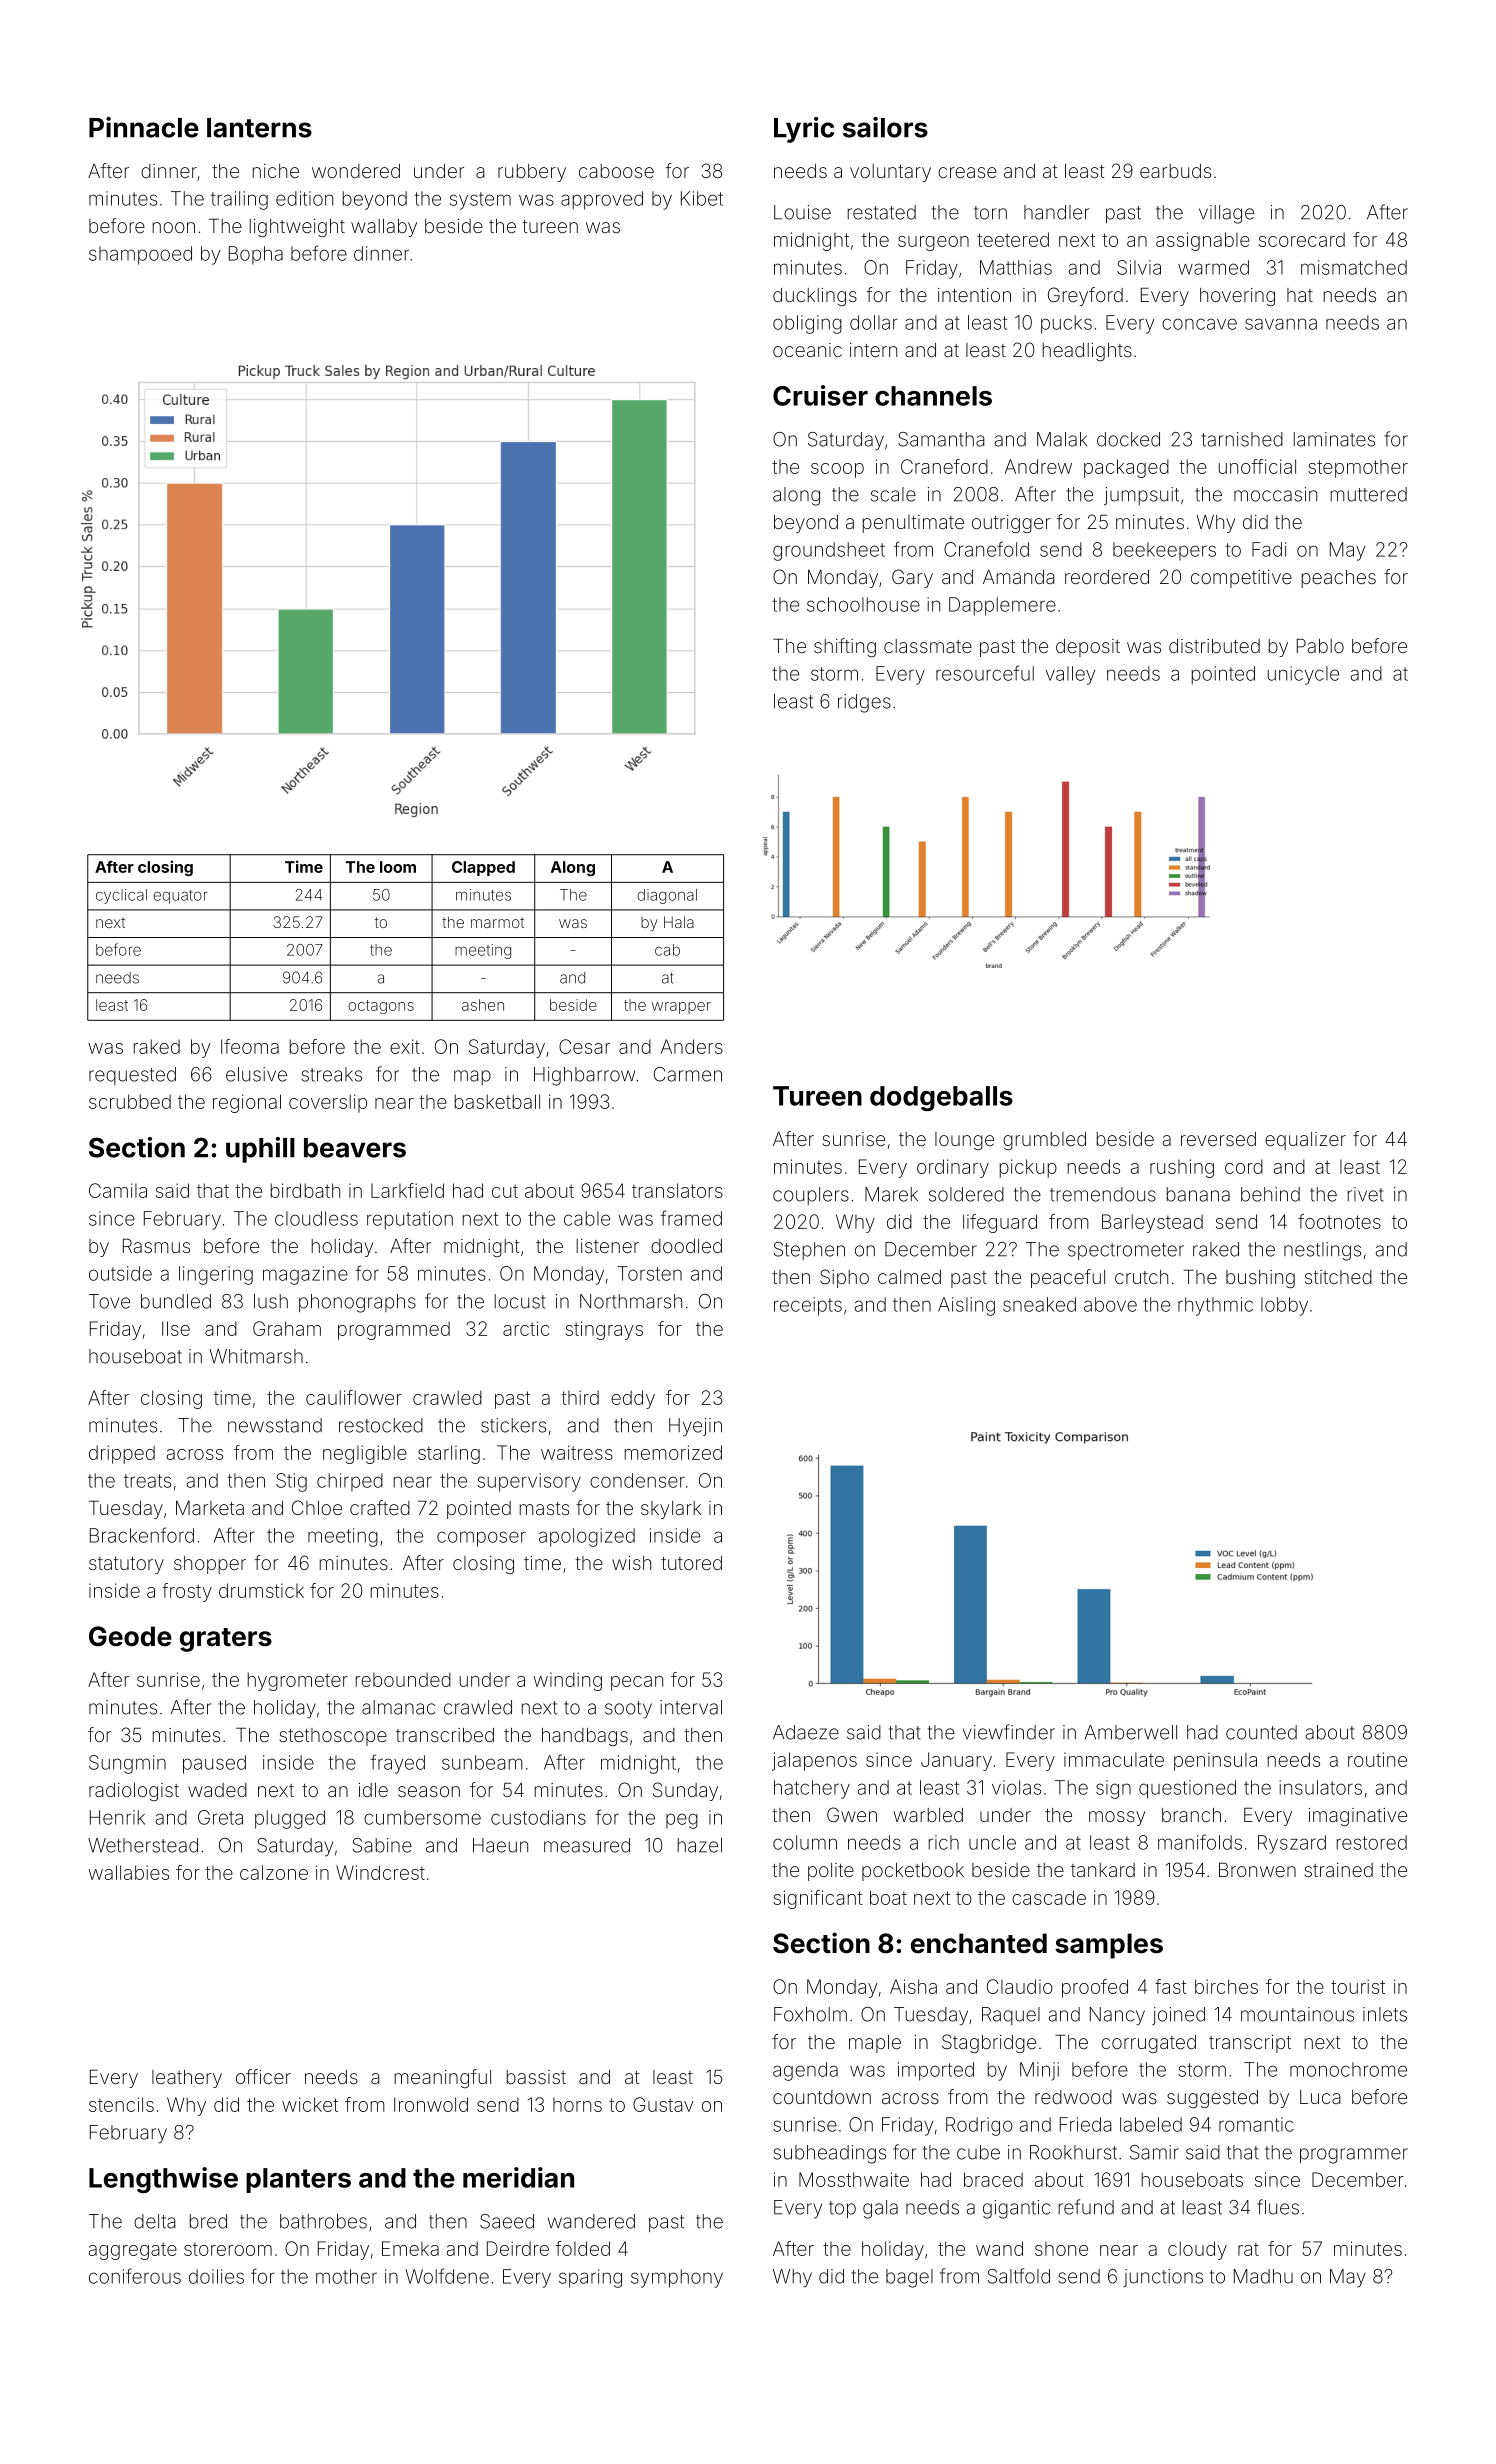 This screenshot has height=2464, width=1496. What do you see at coordinates (443, 2078) in the screenshot?
I see `meaningful` at bounding box center [443, 2078].
